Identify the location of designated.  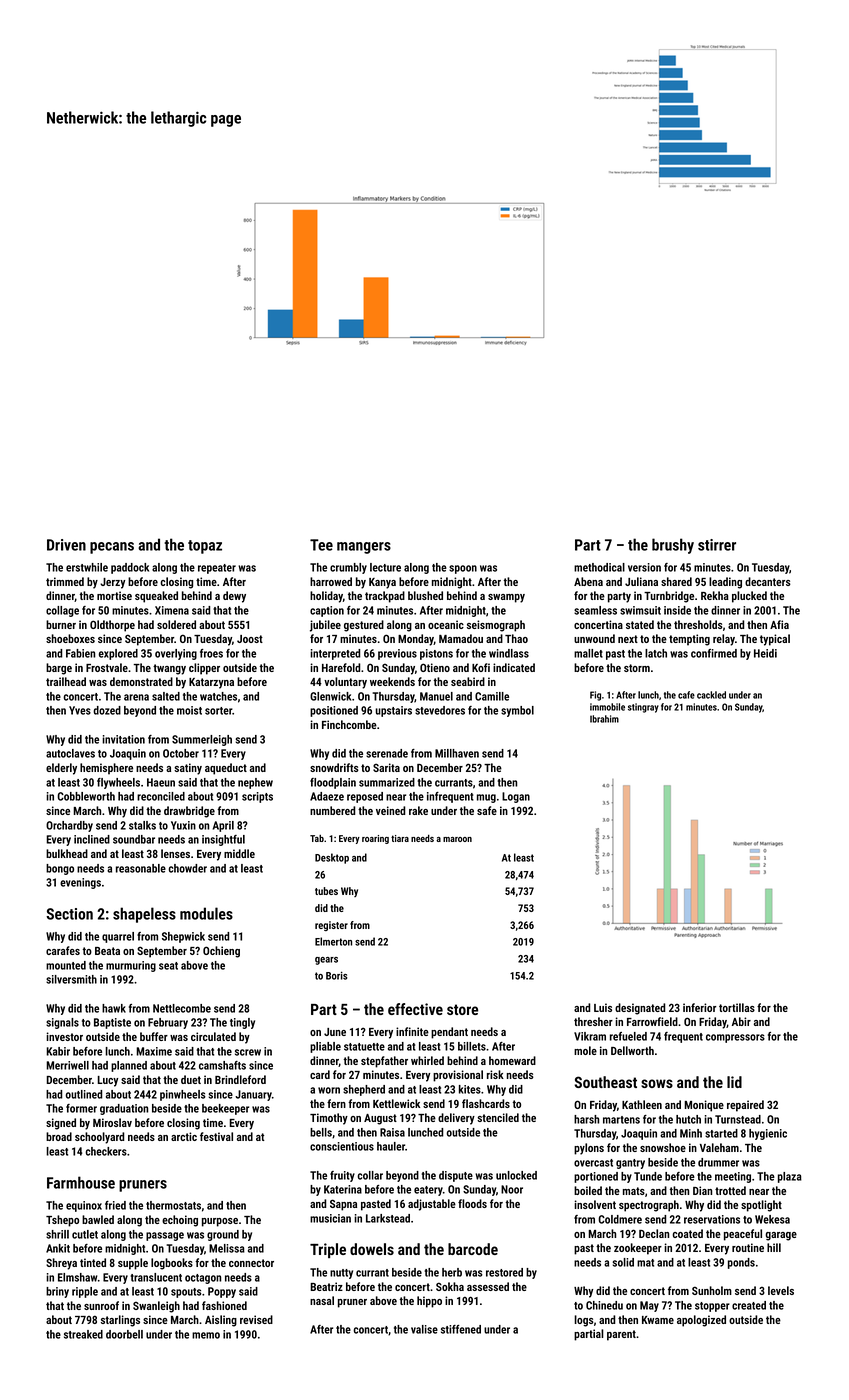
(640, 1009).
